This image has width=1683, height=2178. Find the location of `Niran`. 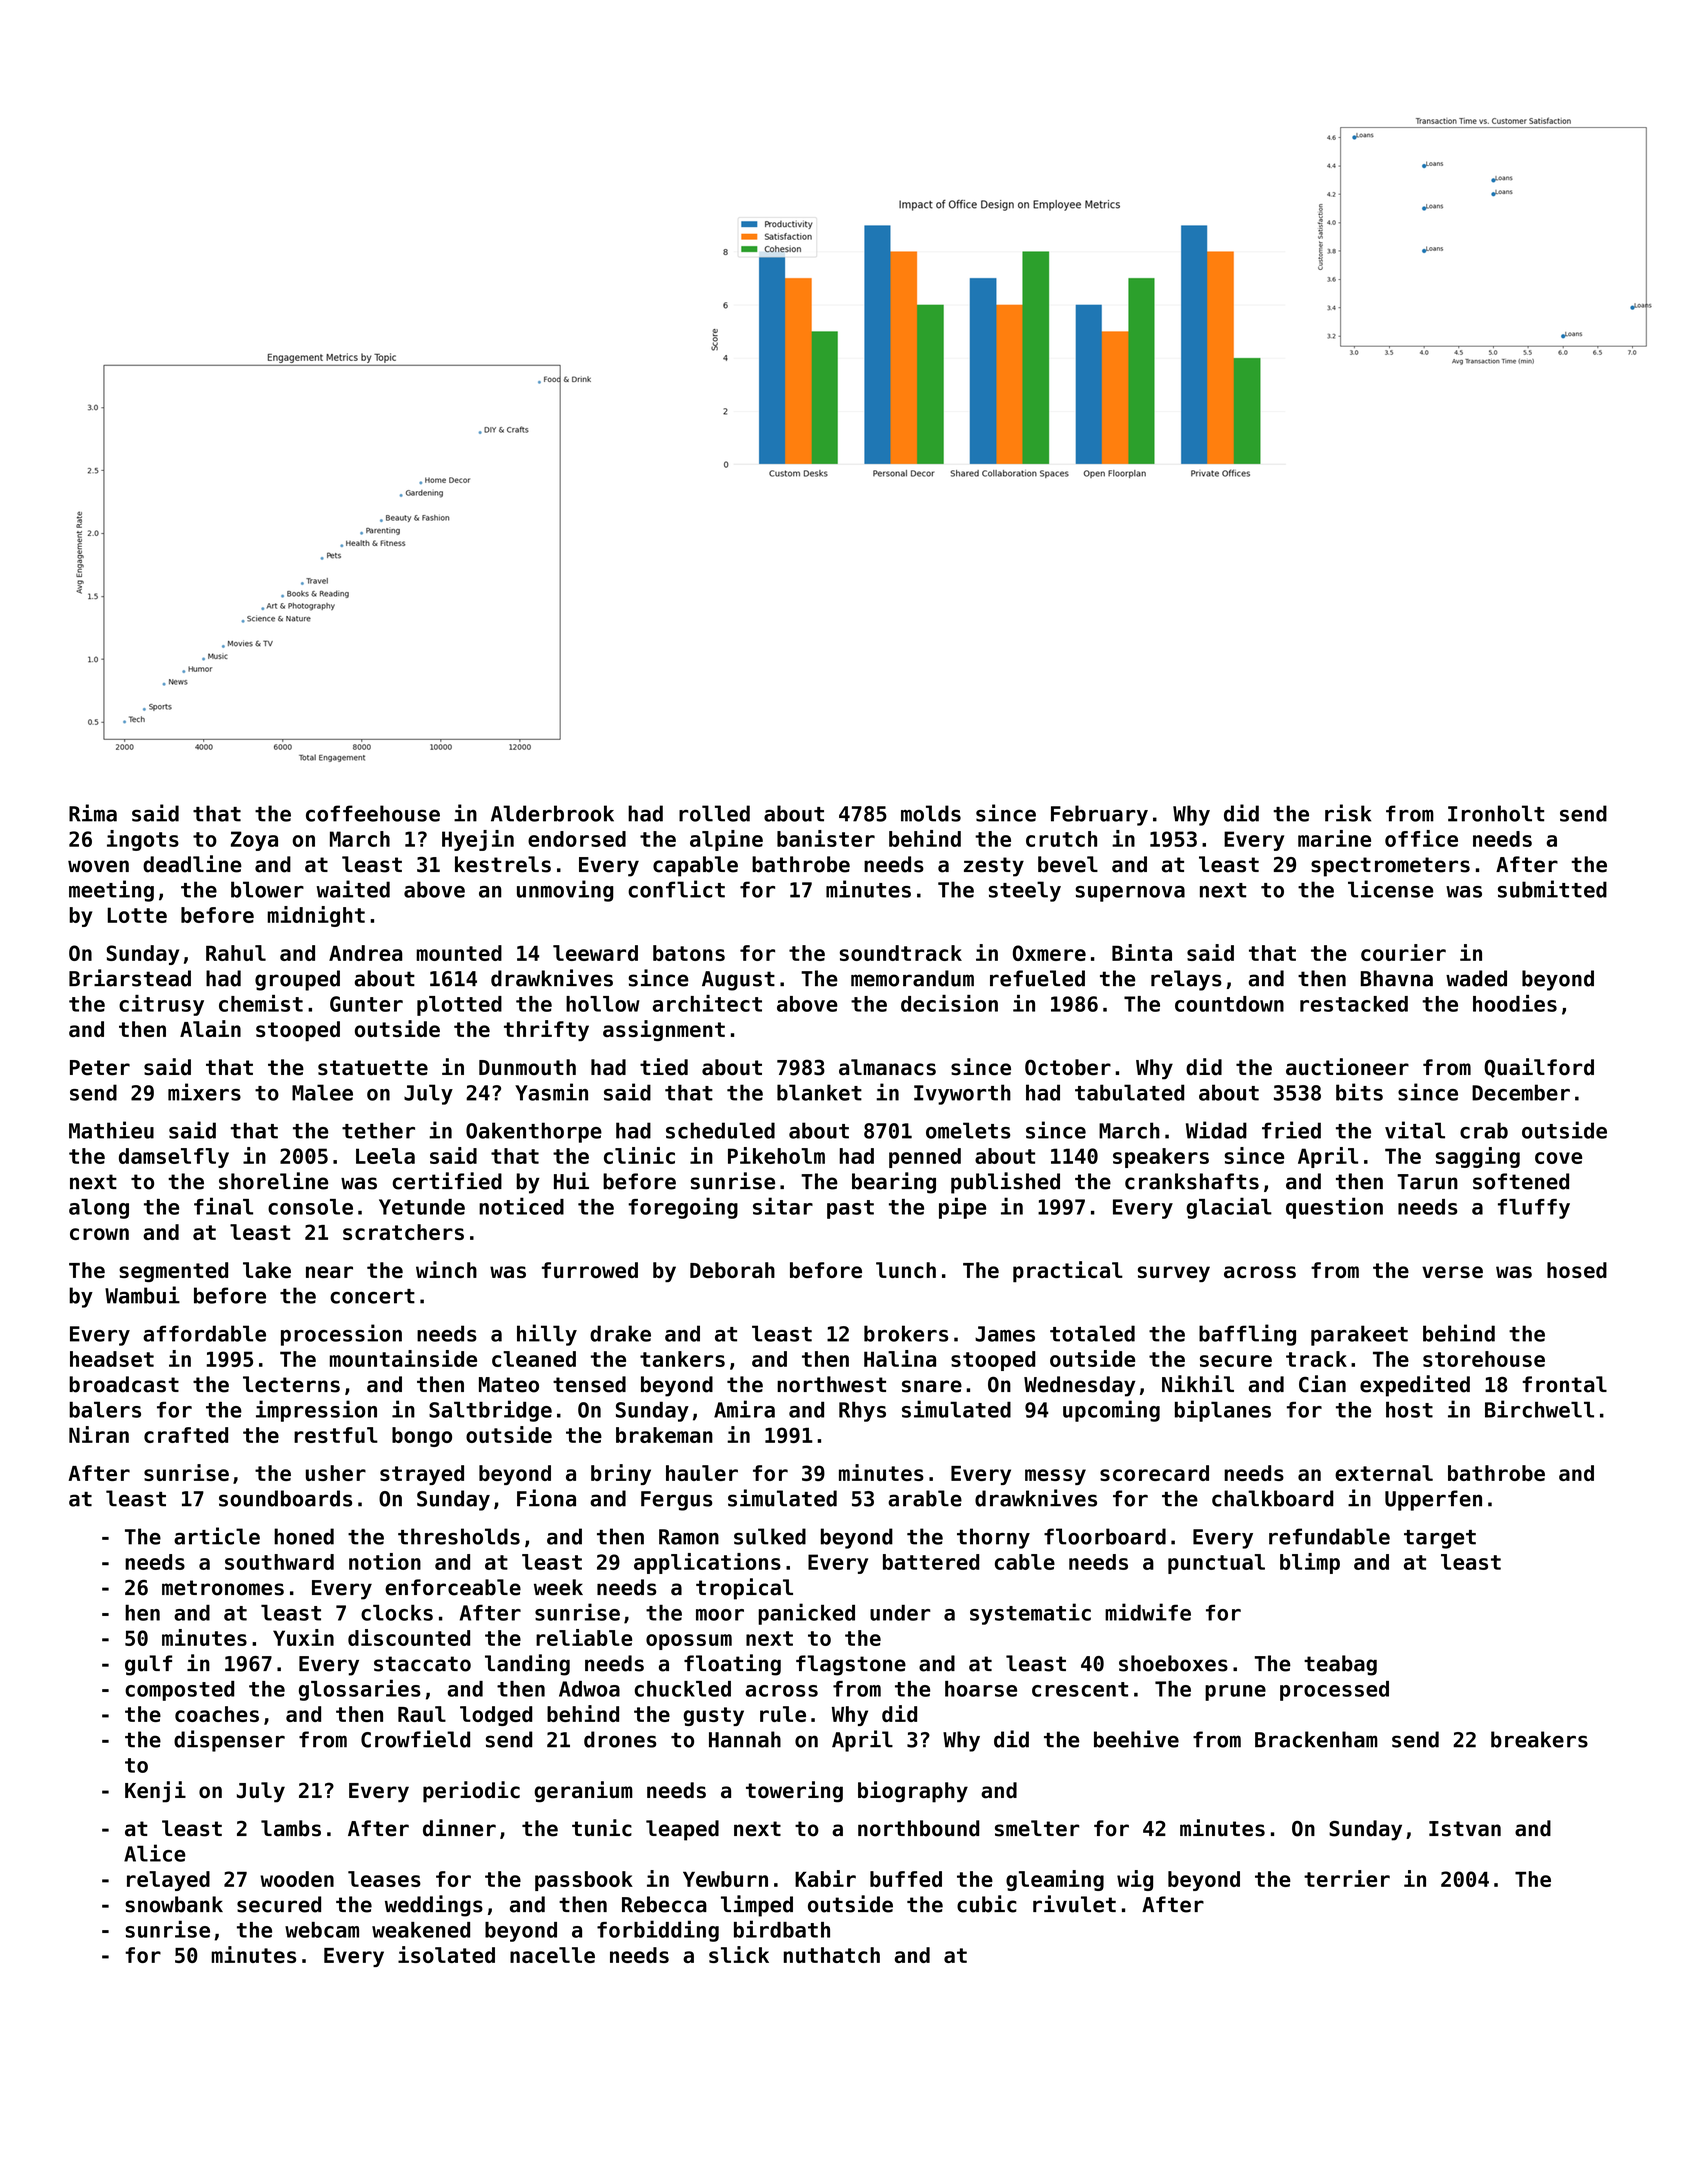

Niran is located at coordinates (99, 1434).
